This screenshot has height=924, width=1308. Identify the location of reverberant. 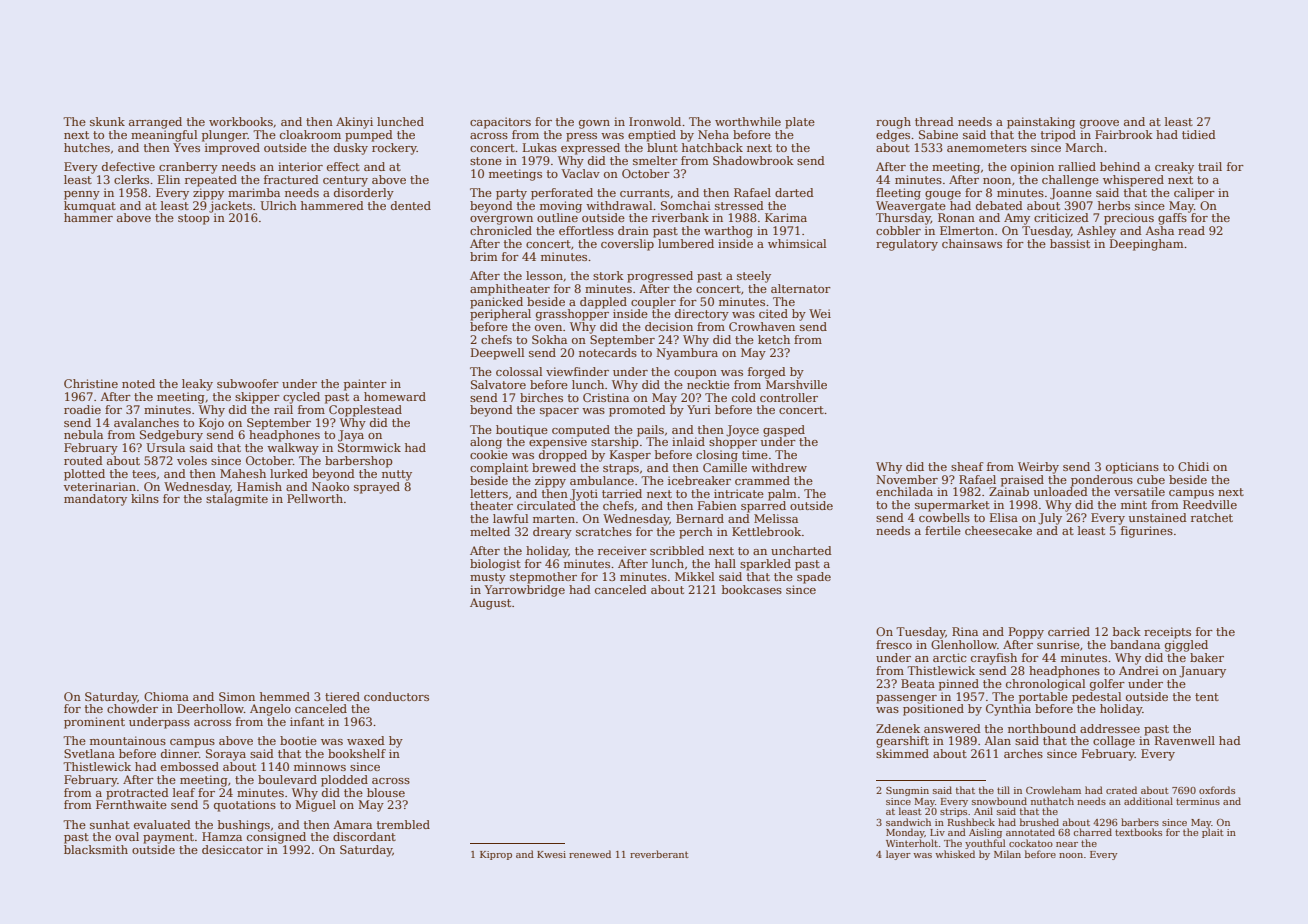
(659, 854).
